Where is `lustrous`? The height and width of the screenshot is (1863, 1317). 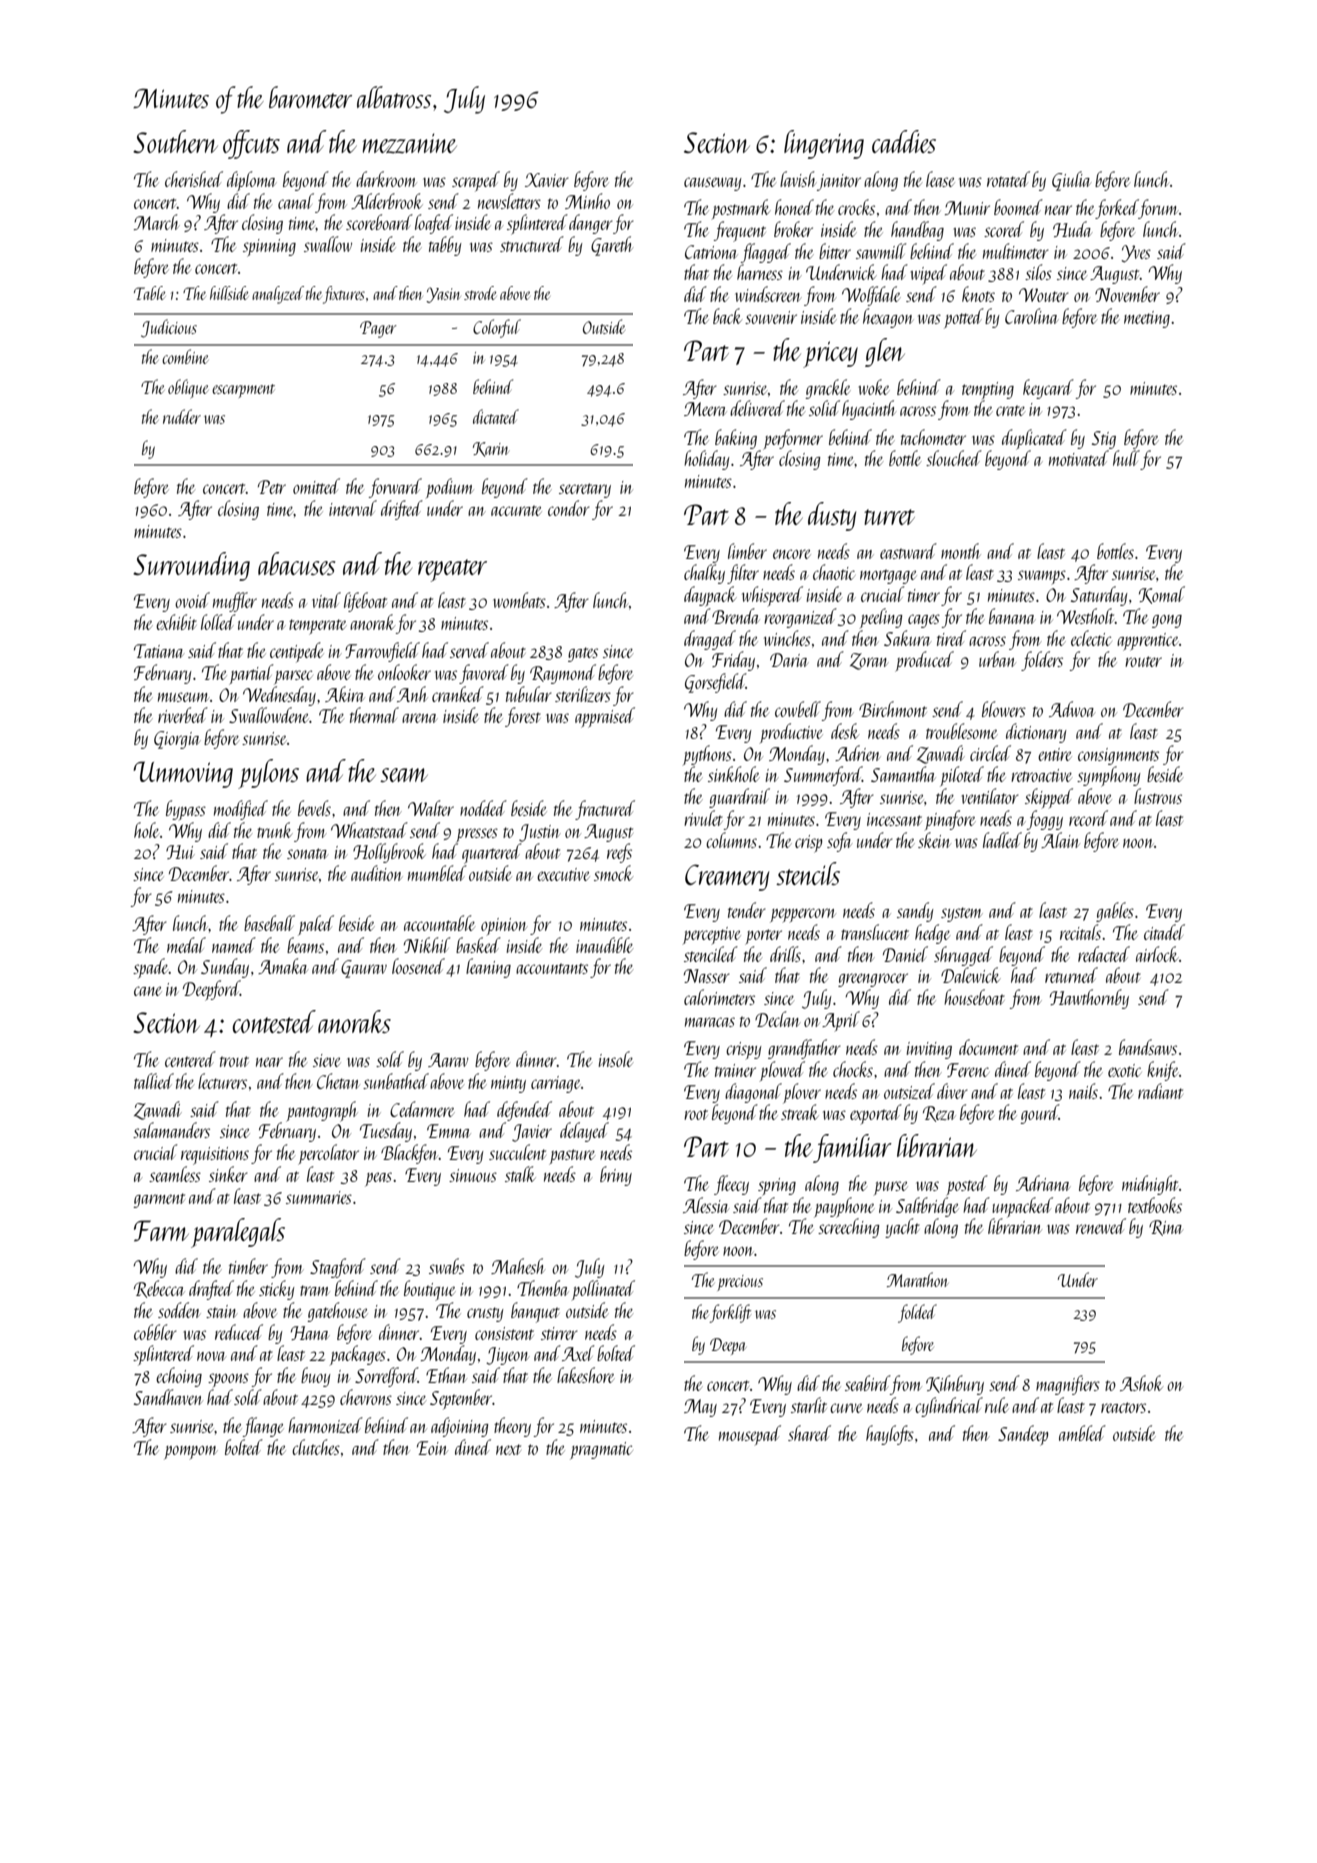 lustrous is located at coordinates (1158, 796).
